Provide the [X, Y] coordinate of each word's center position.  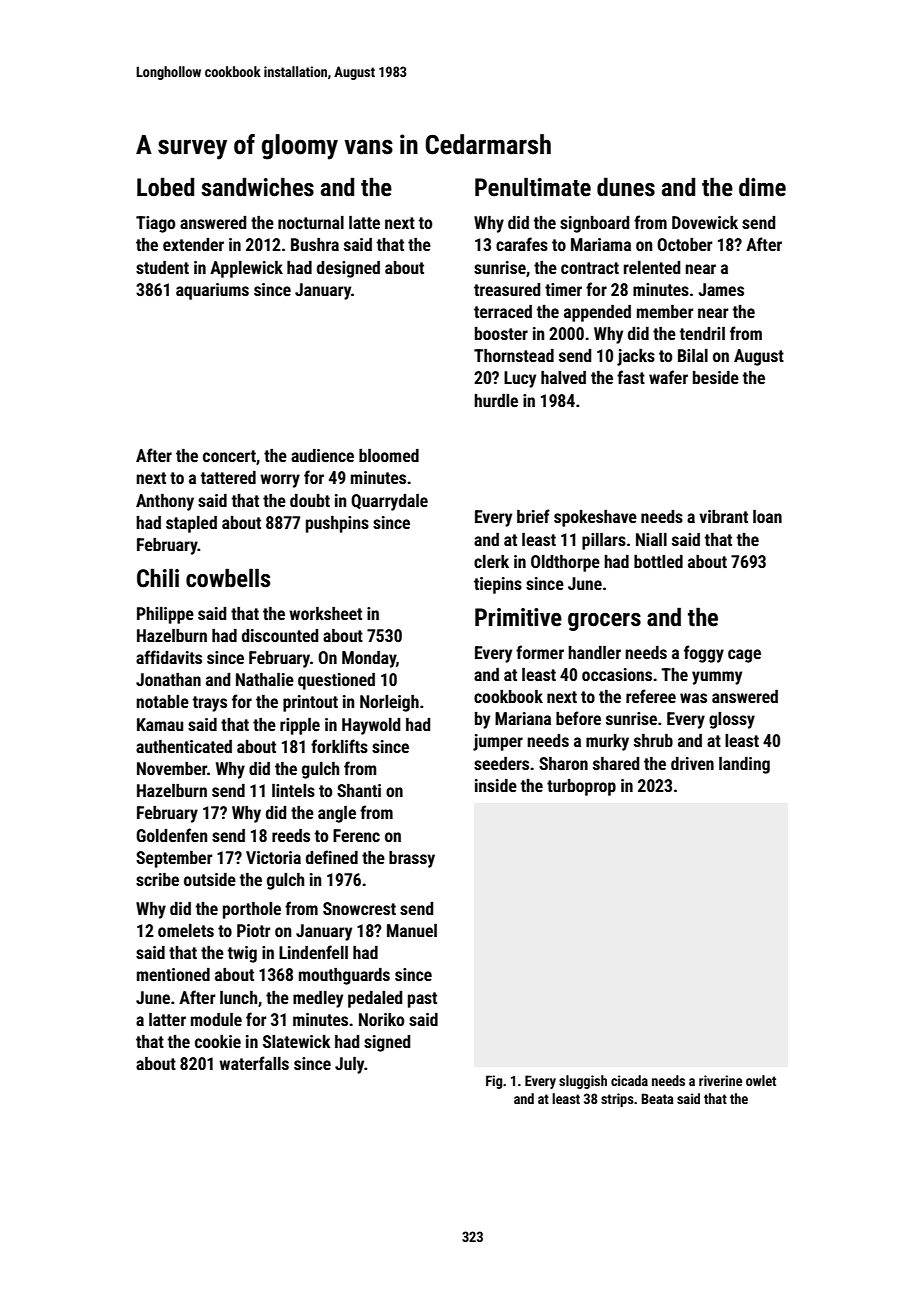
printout [310, 703]
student [162, 267]
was [693, 698]
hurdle [496, 400]
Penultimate [533, 187]
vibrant [723, 516]
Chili [158, 578]
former [540, 652]
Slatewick [297, 1041]
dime [762, 187]
